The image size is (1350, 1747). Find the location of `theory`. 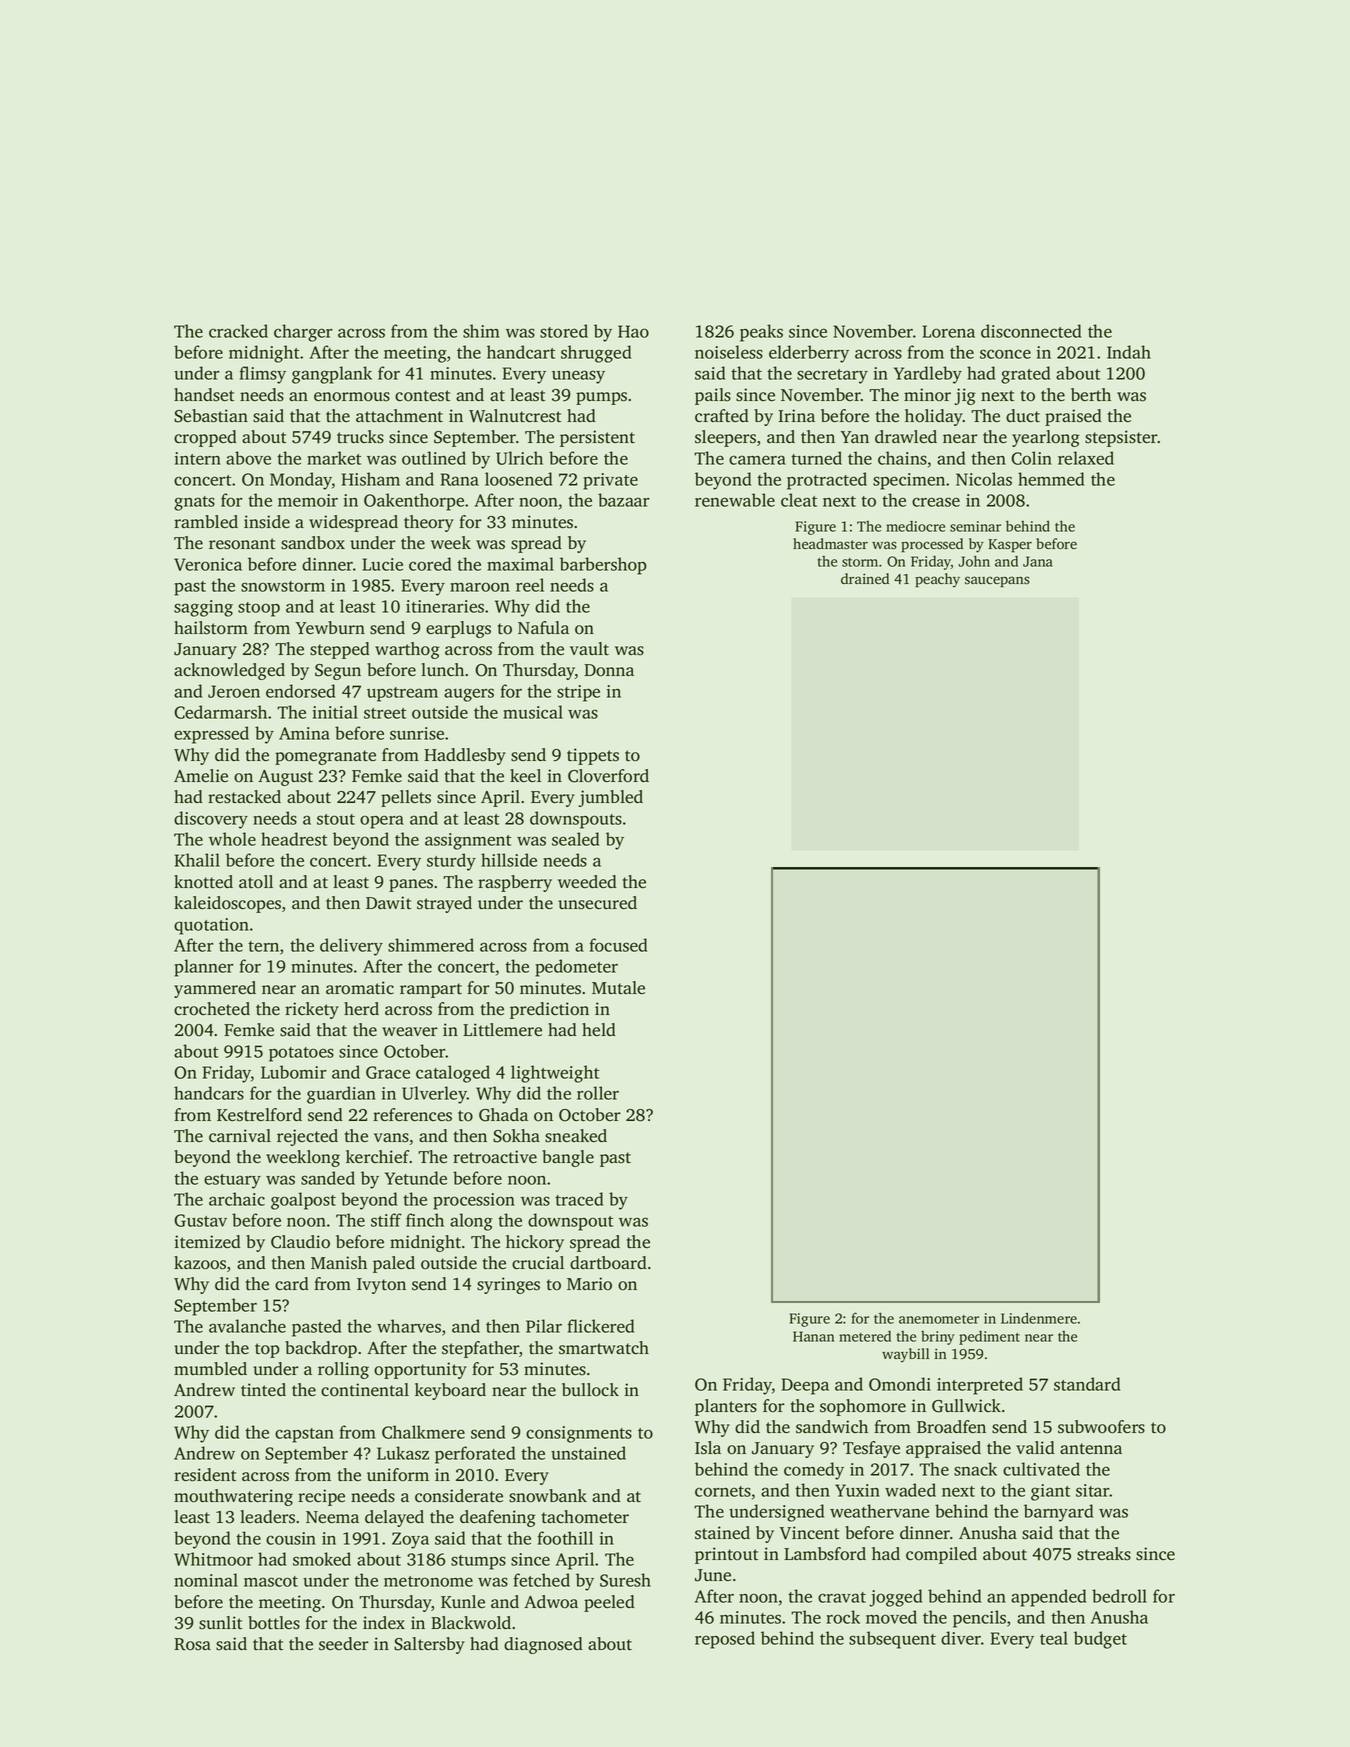

theory is located at coordinates (429, 523).
